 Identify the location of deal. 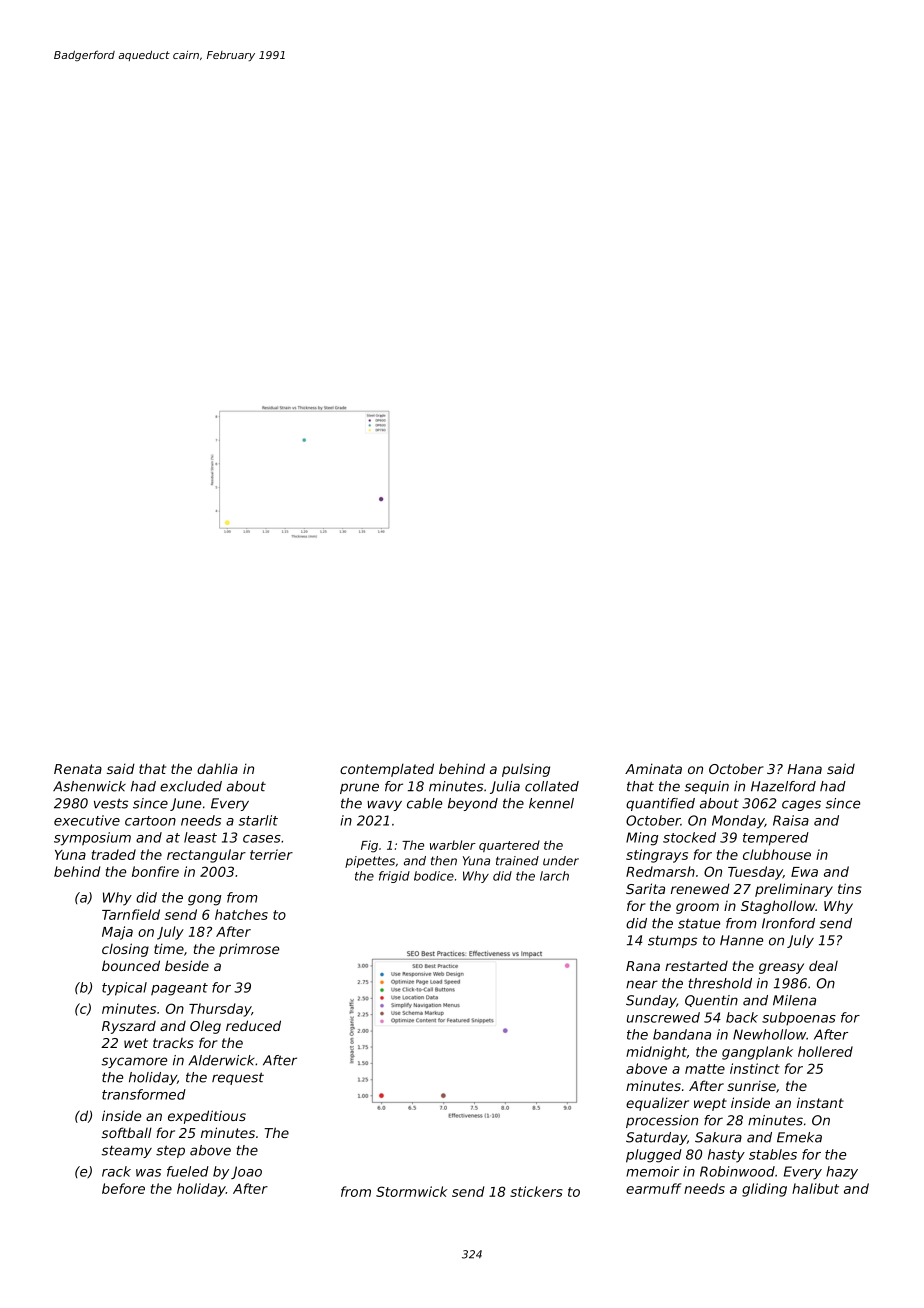
(823, 965).
